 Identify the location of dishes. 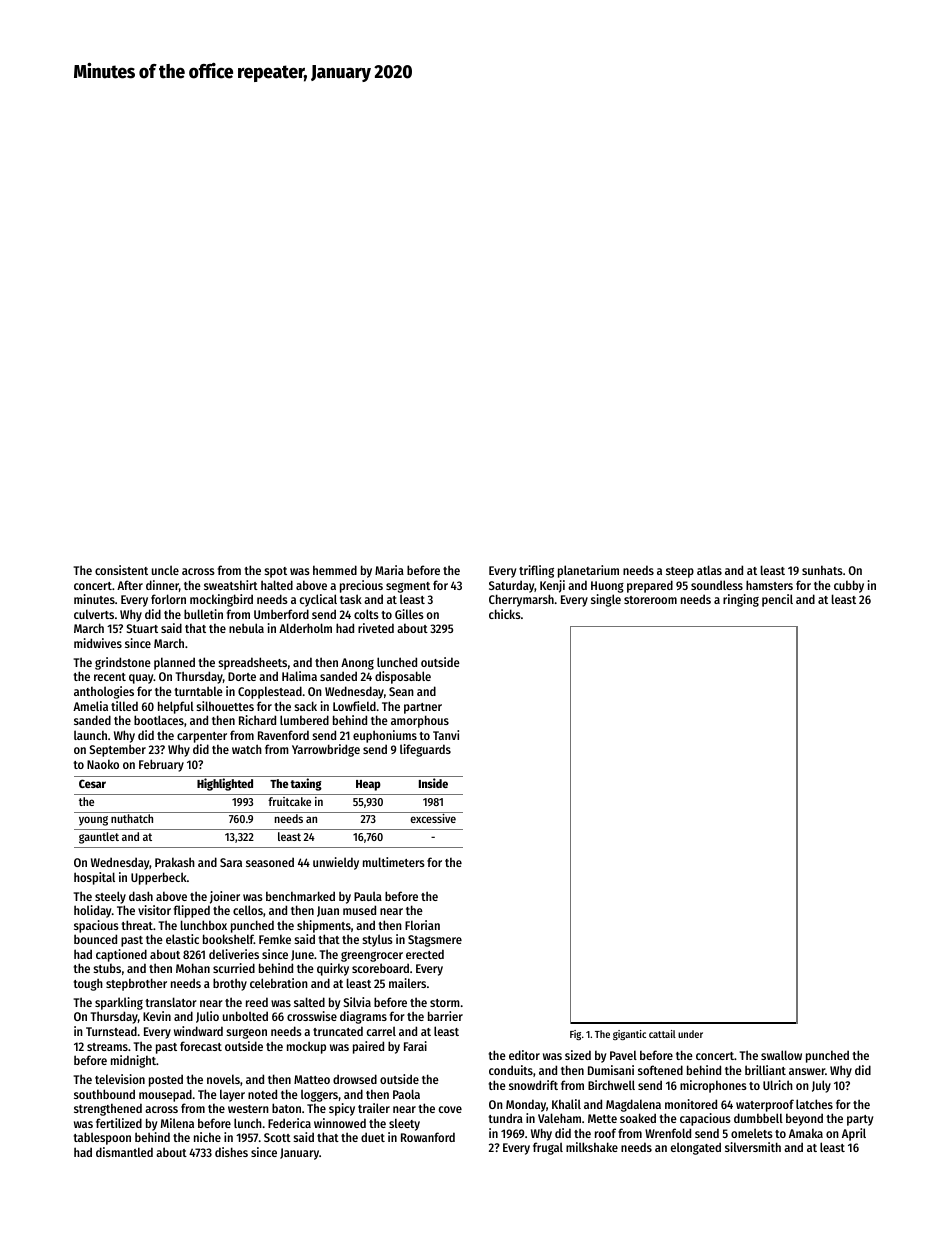
(231, 1152).
